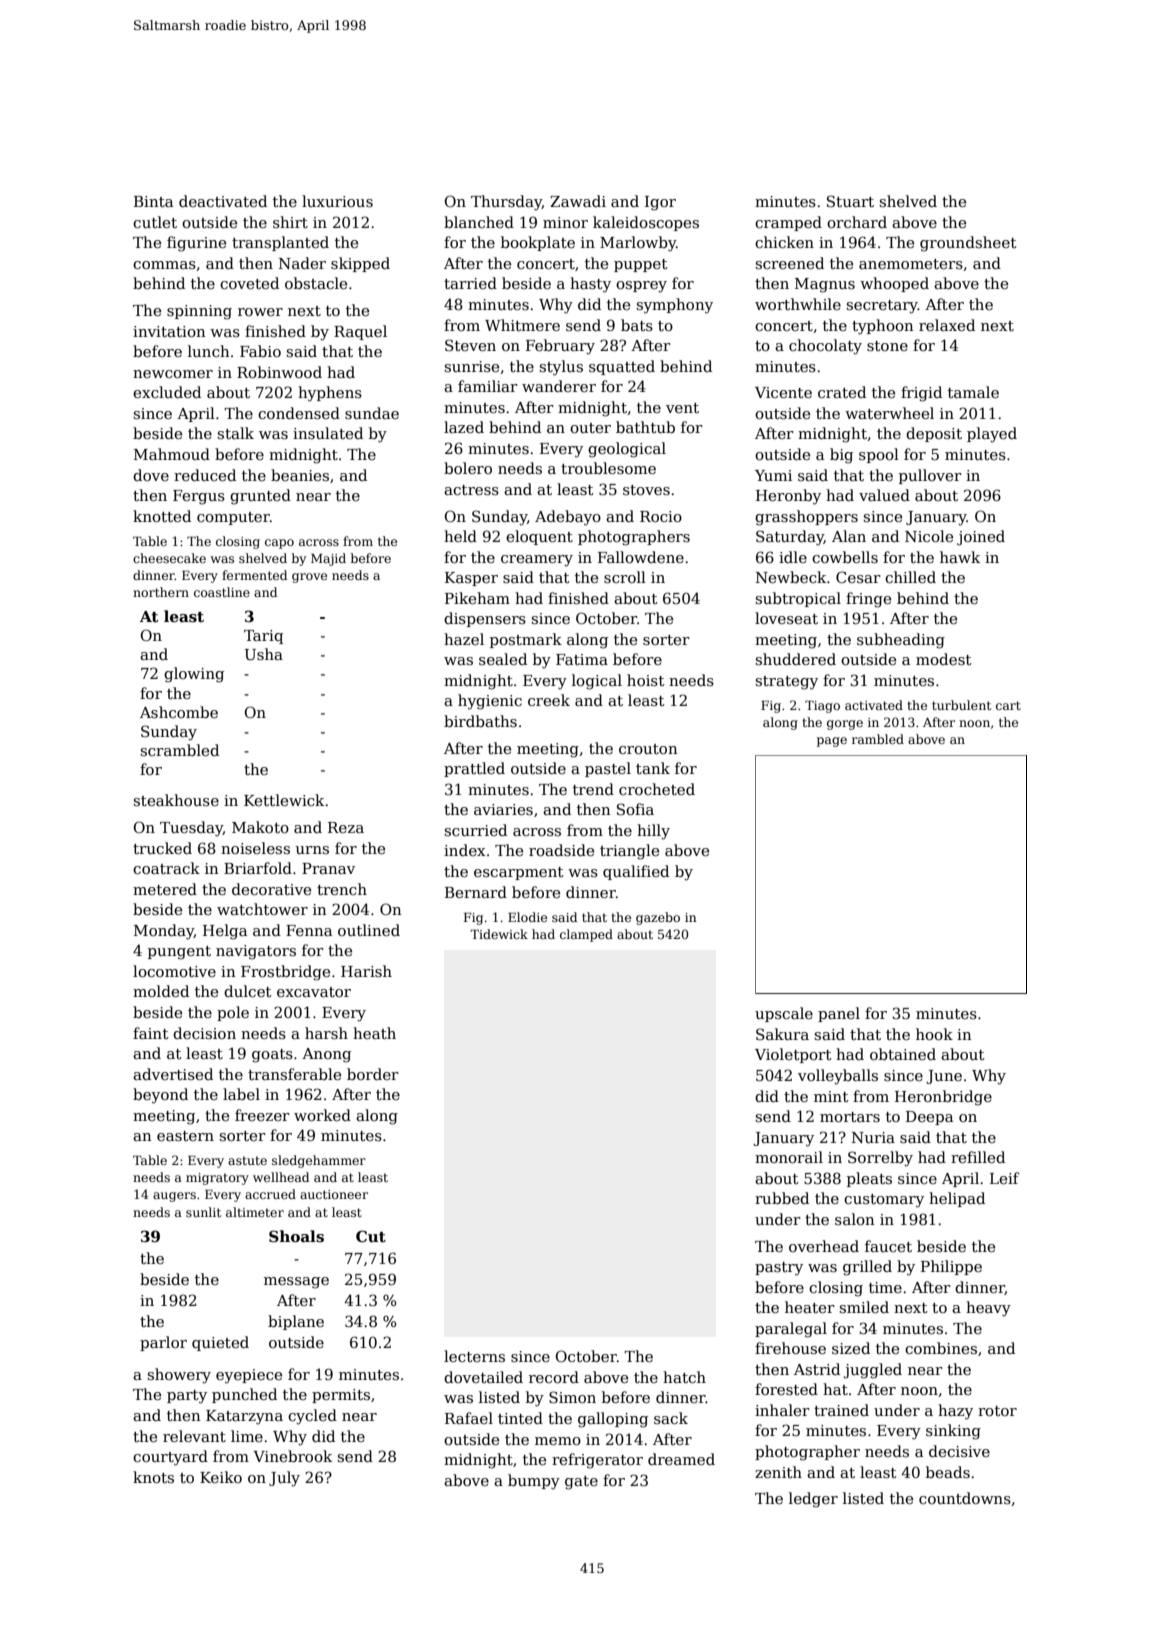 This page has height=1641, width=1160. Describe the element at coordinates (586, 935) in the page. I see `clamped` at that location.
